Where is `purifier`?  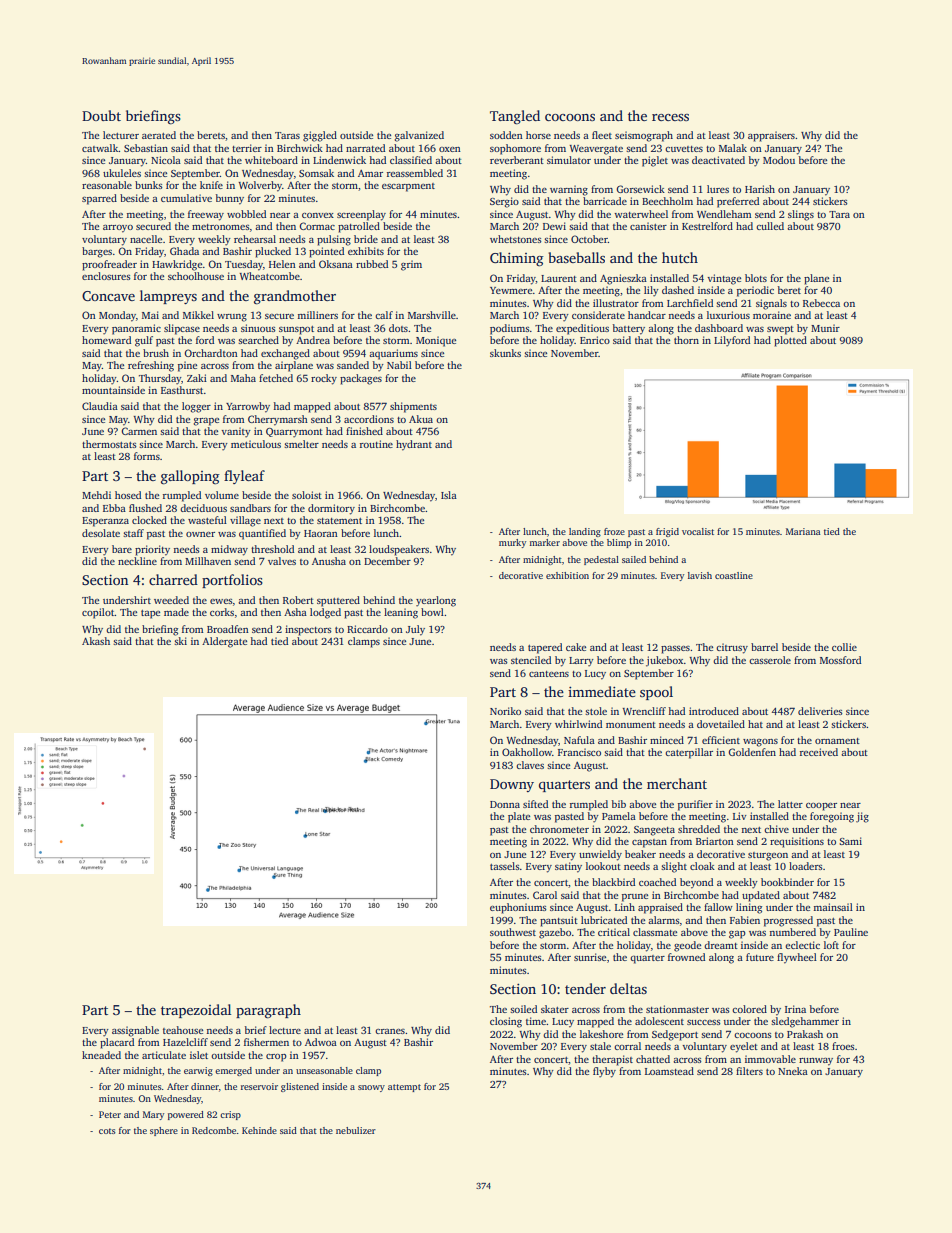 purifier is located at coordinates (695, 805).
